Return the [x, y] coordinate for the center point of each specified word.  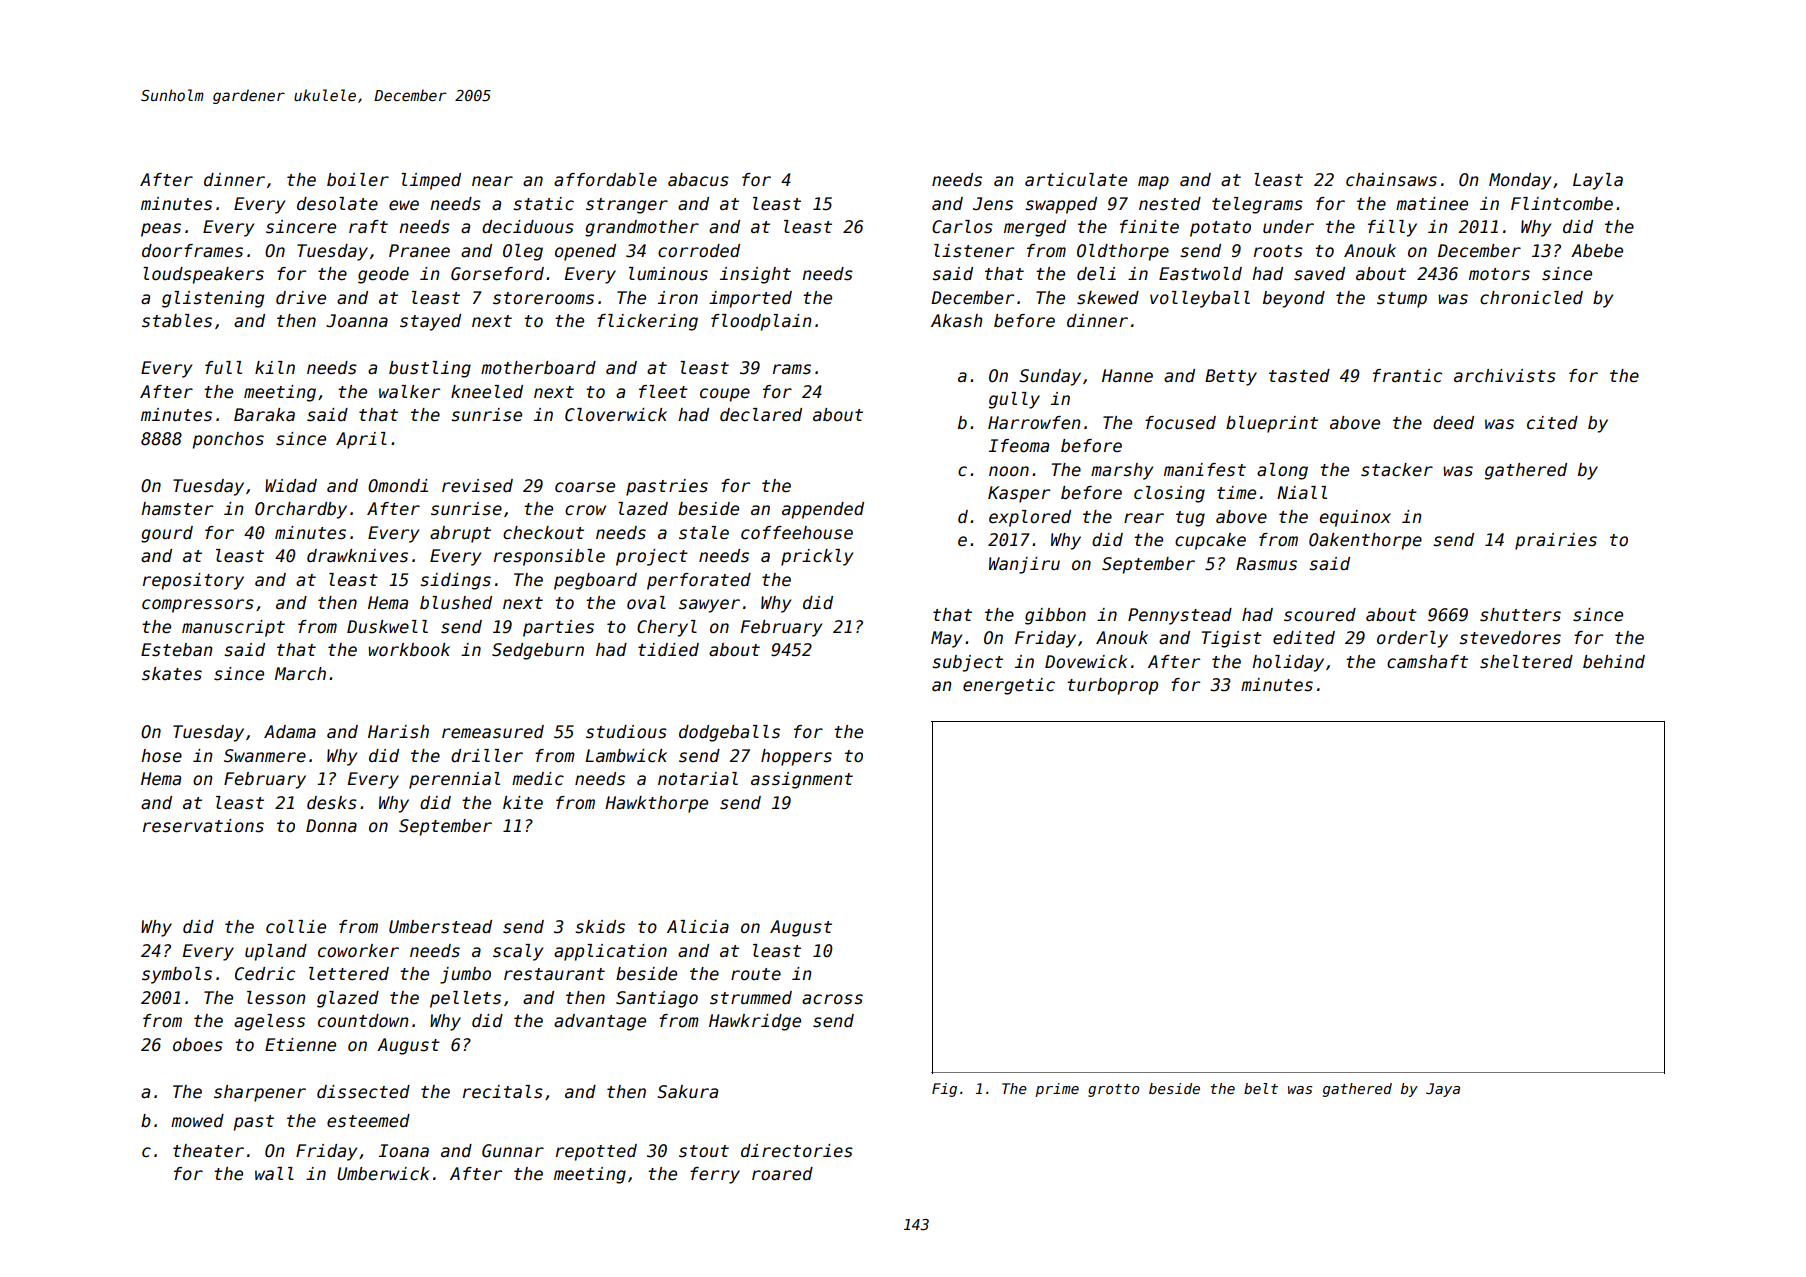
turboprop [1112, 686]
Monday [1520, 181]
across [832, 999]
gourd [167, 534]
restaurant [554, 974]
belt [1261, 1088]
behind [1614, 662]
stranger [627, 206]
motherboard [538, 368]
